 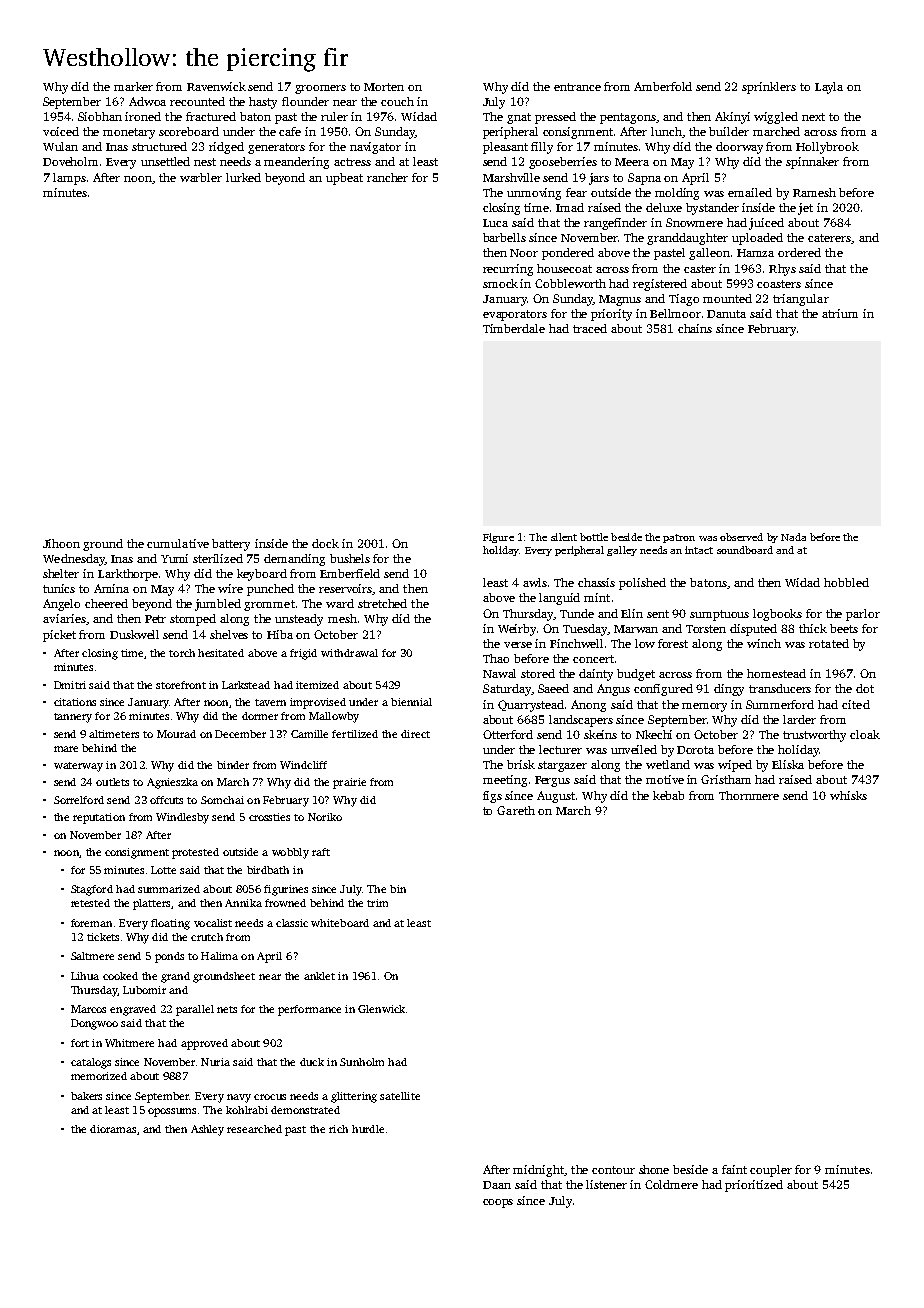 What do you see at coordinates (829, 88) in the screenshot?
I see `Layla` at bounding box center [829, 88].
